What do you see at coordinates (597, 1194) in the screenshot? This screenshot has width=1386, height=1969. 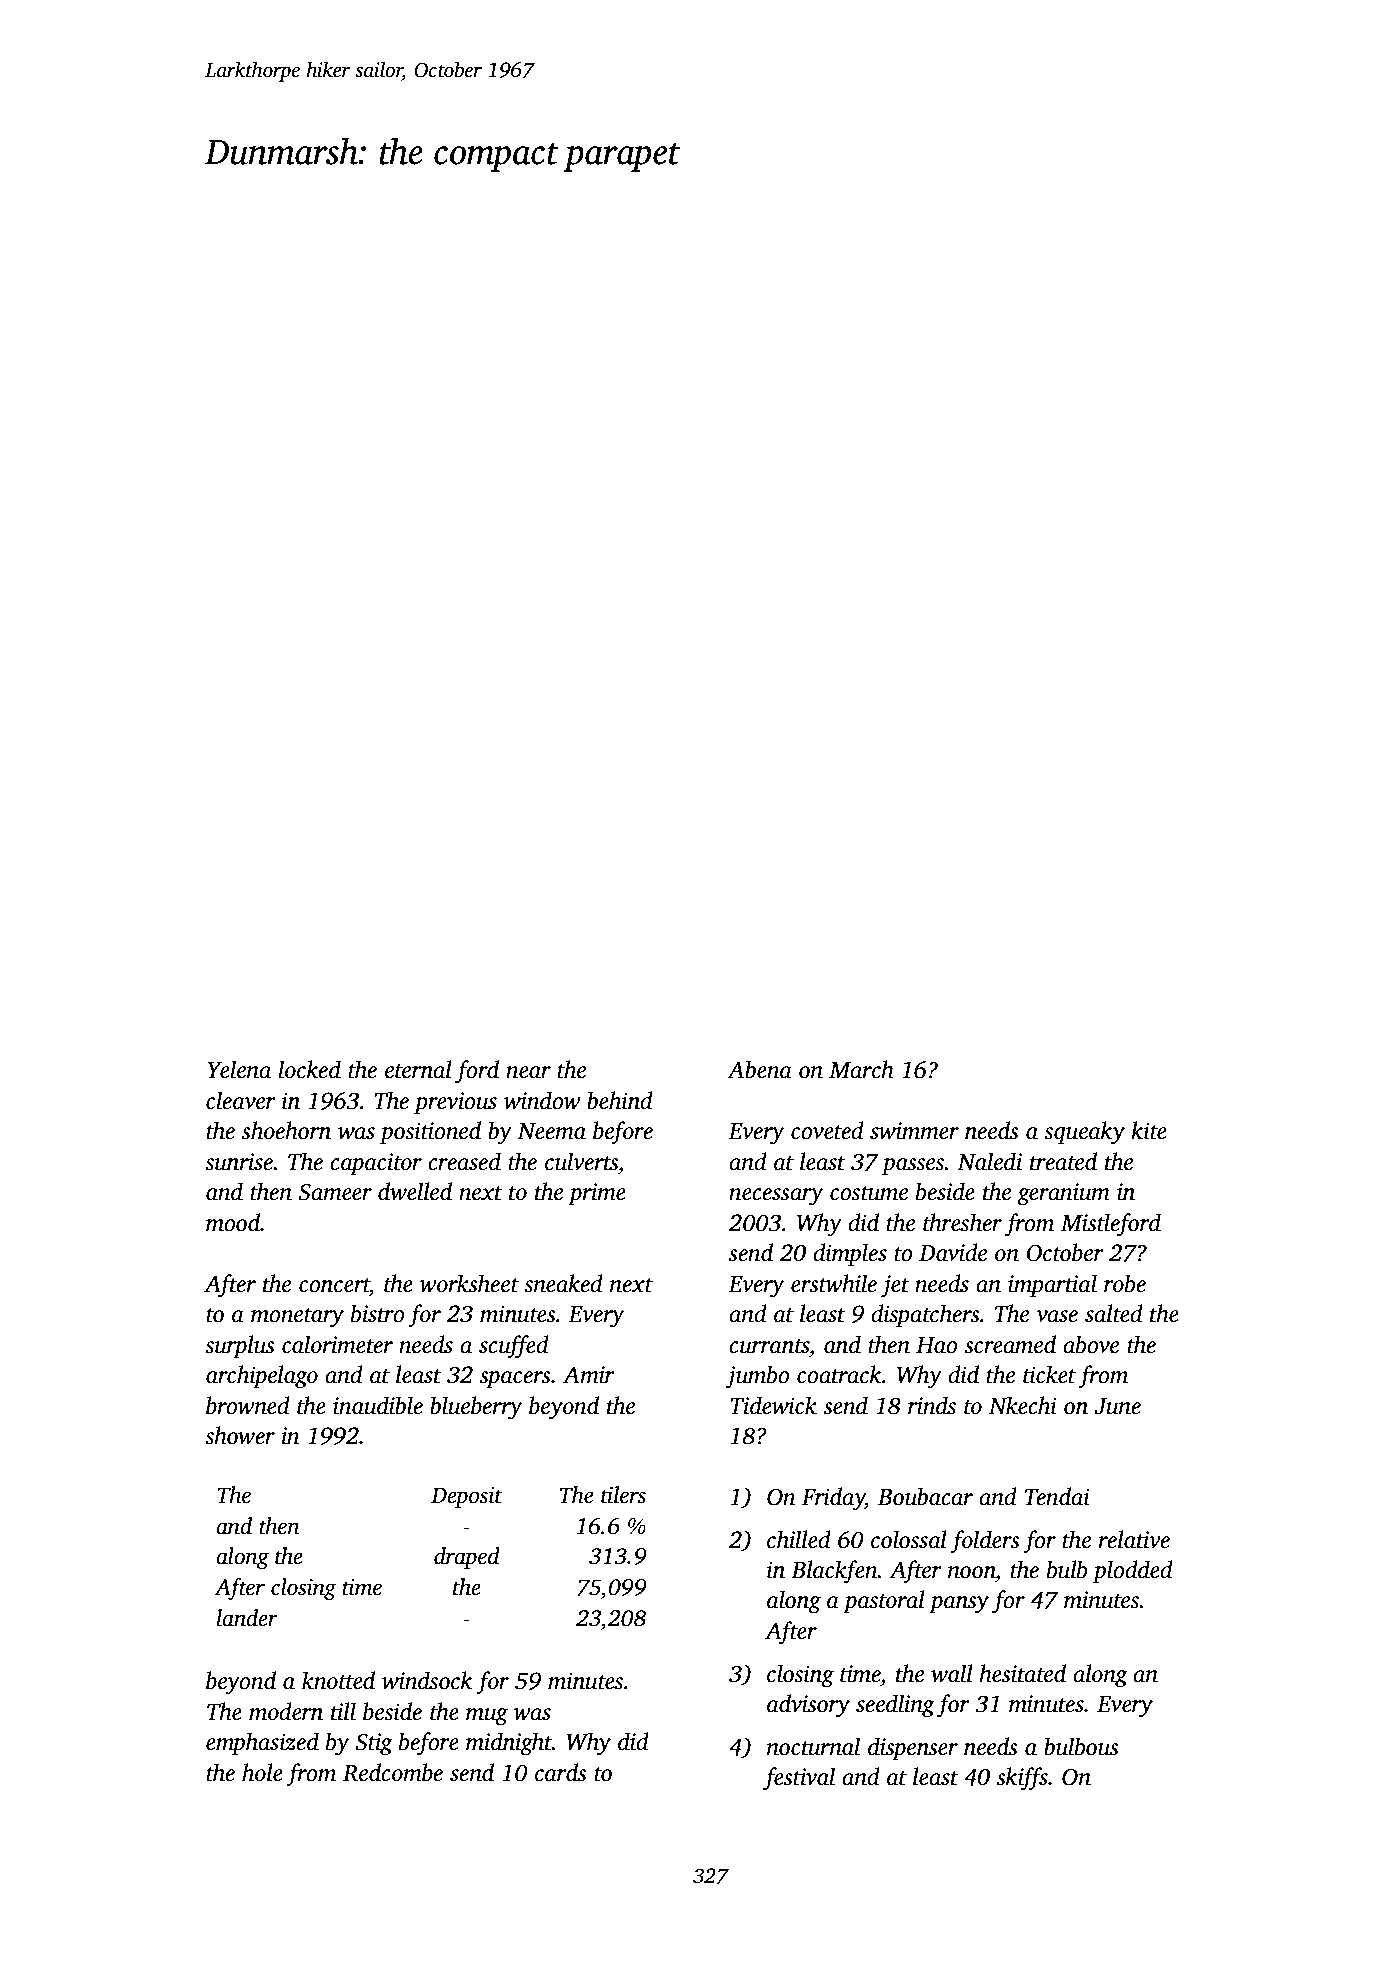 I see `prime` at bounding box center [597, 1194].
